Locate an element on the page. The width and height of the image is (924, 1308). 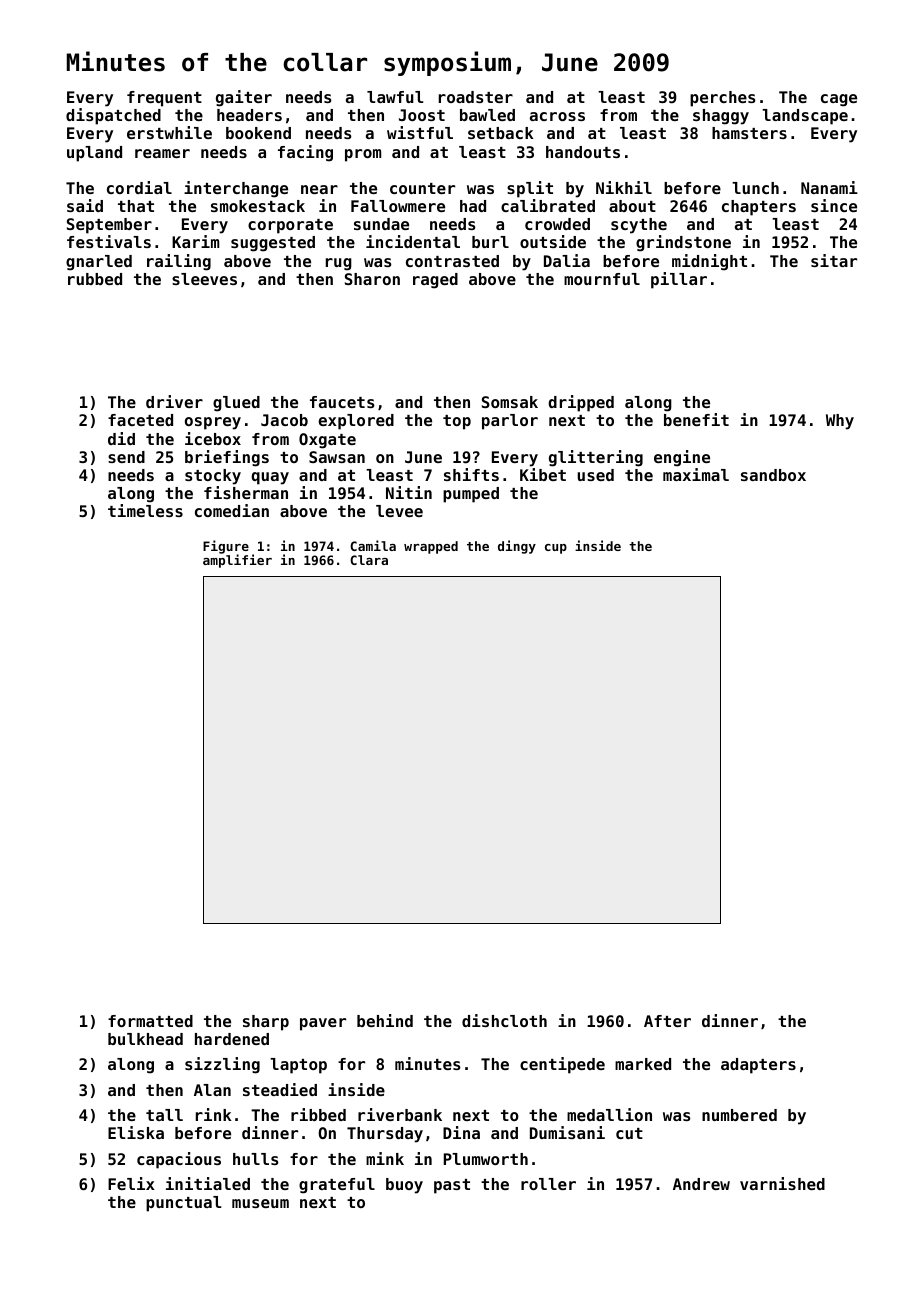
timeless is located at coordinates (145, 510).
